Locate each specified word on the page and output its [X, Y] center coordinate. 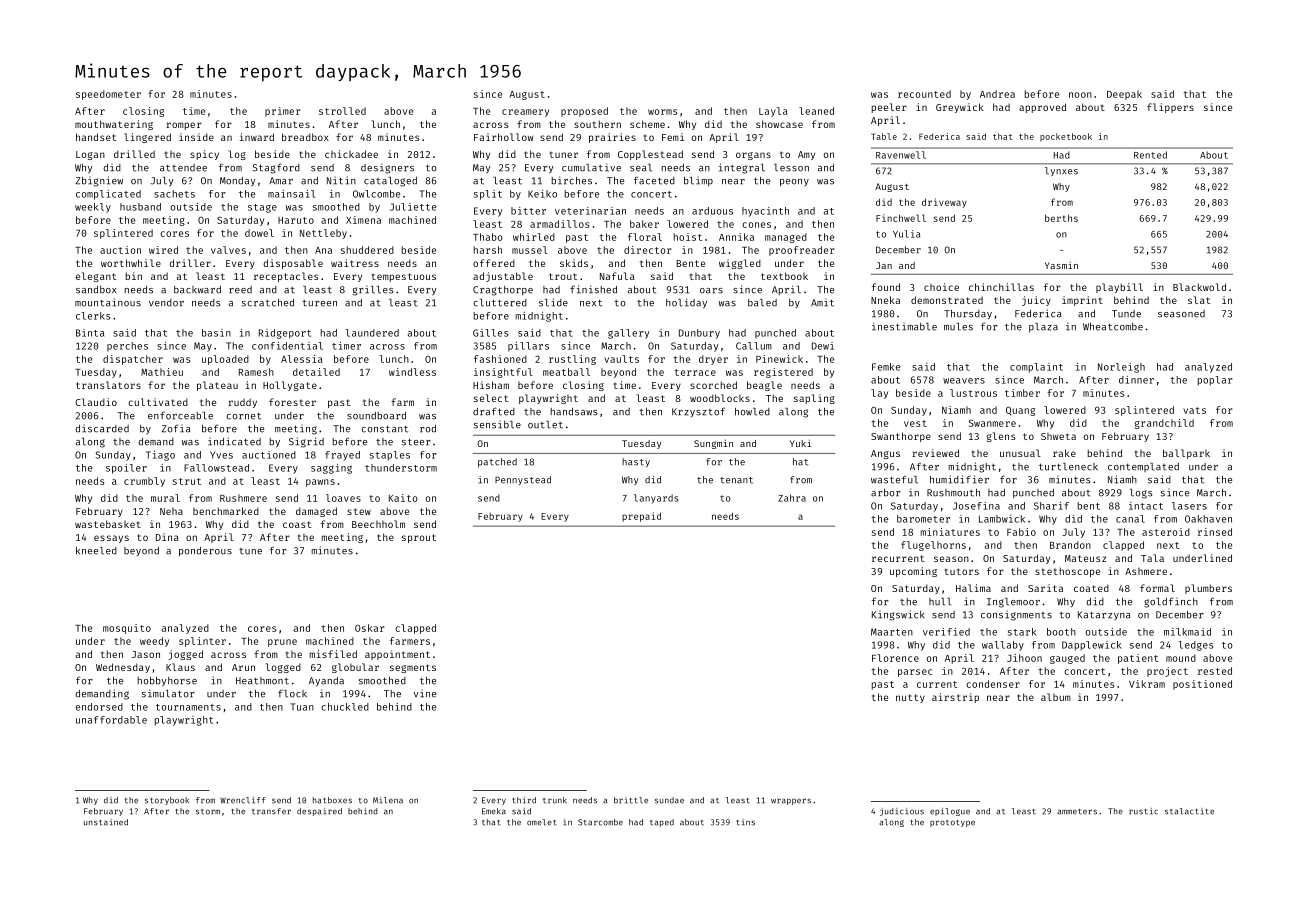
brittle [631, 800]
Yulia [906, 234]
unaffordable [111, 720]
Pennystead [523, 480]
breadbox [305, 137]
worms [662, 112]
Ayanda [326, 681]
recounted [924, 94]
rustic [1143, 811]
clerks [93, 316]
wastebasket [108, 524]
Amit [822, 302]
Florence [895, 658]
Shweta [1058, 436]
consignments [1016, 615]
